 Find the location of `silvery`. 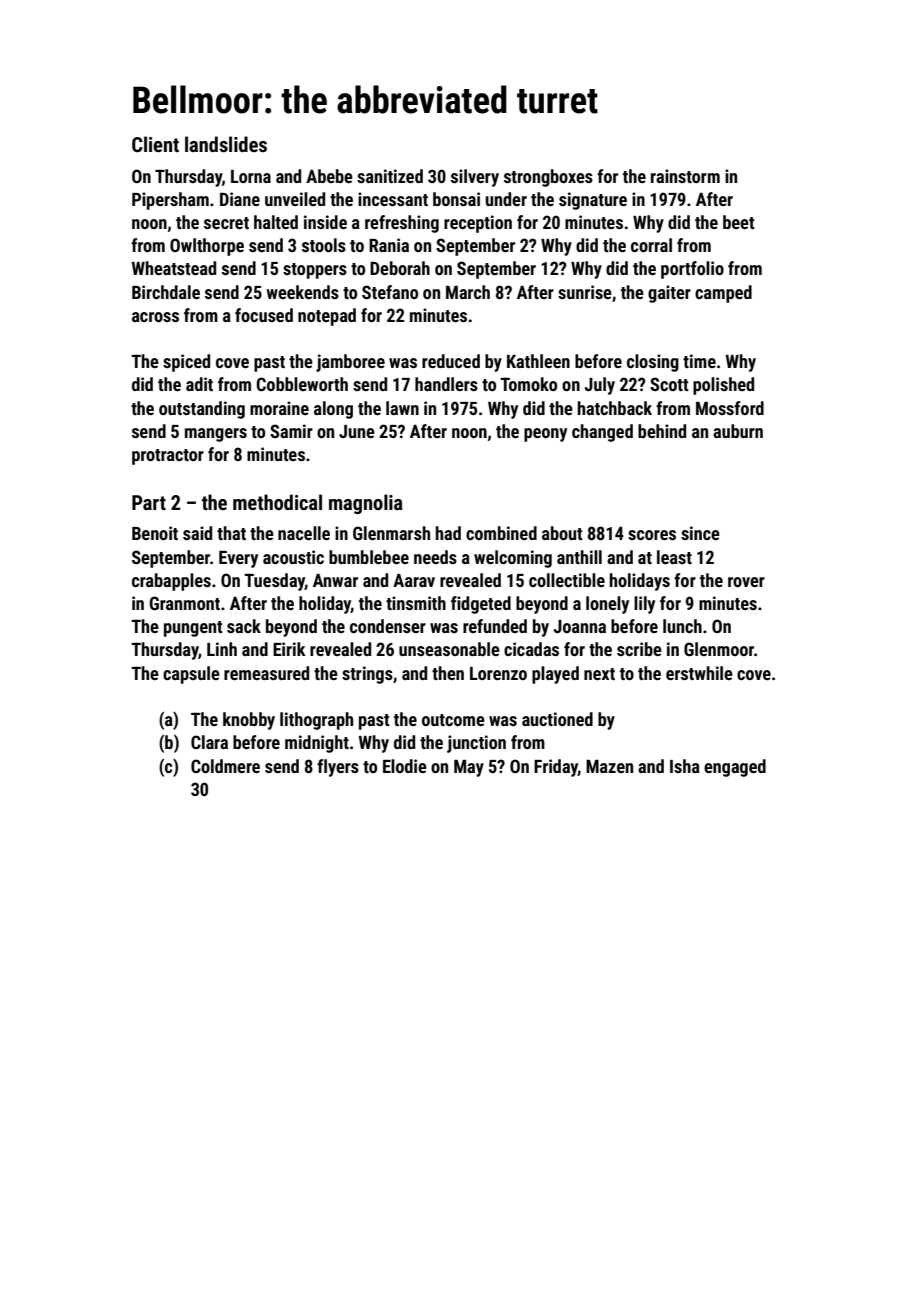

silvery is located at coordinates (475, 178).
